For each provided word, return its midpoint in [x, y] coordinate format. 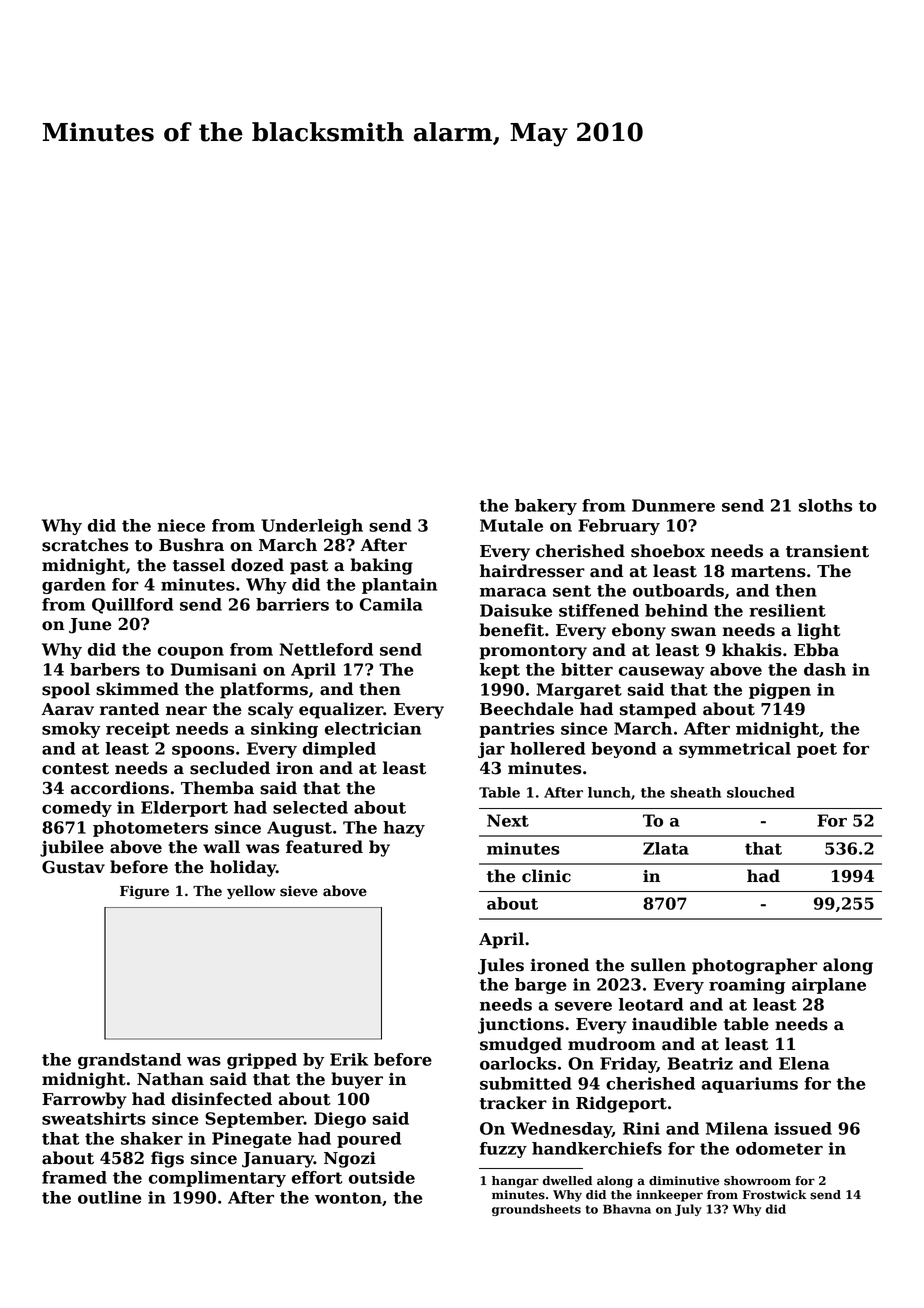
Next [508, 820]
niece [181, 525]
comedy [77, 809]
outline [109, 1197]
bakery [546, 507]
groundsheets [536, 1210]
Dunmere [673, 505]
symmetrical [735, 750]
